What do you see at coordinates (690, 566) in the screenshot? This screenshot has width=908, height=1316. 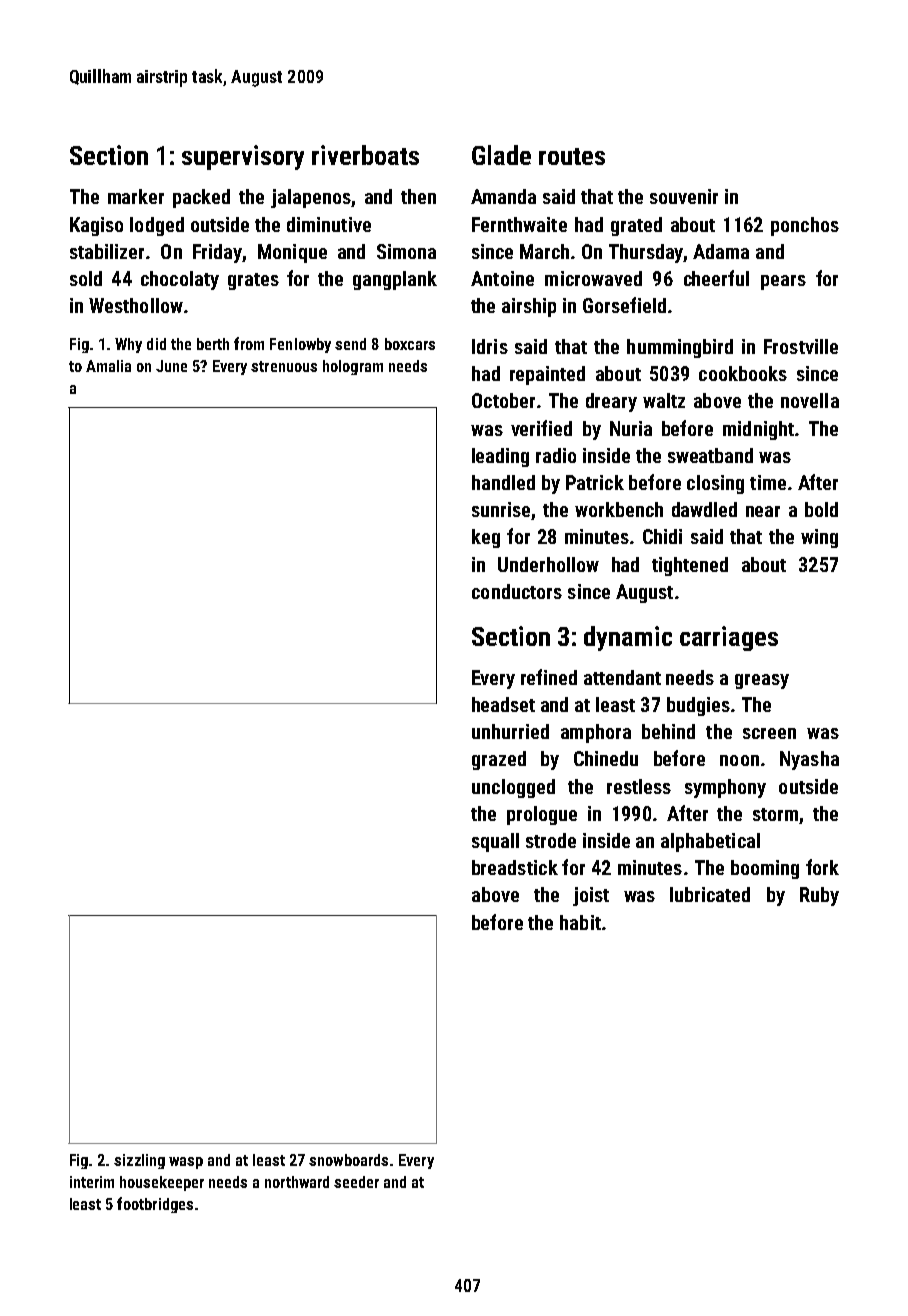 I see `tightened` at bounding box center [690, 566].
